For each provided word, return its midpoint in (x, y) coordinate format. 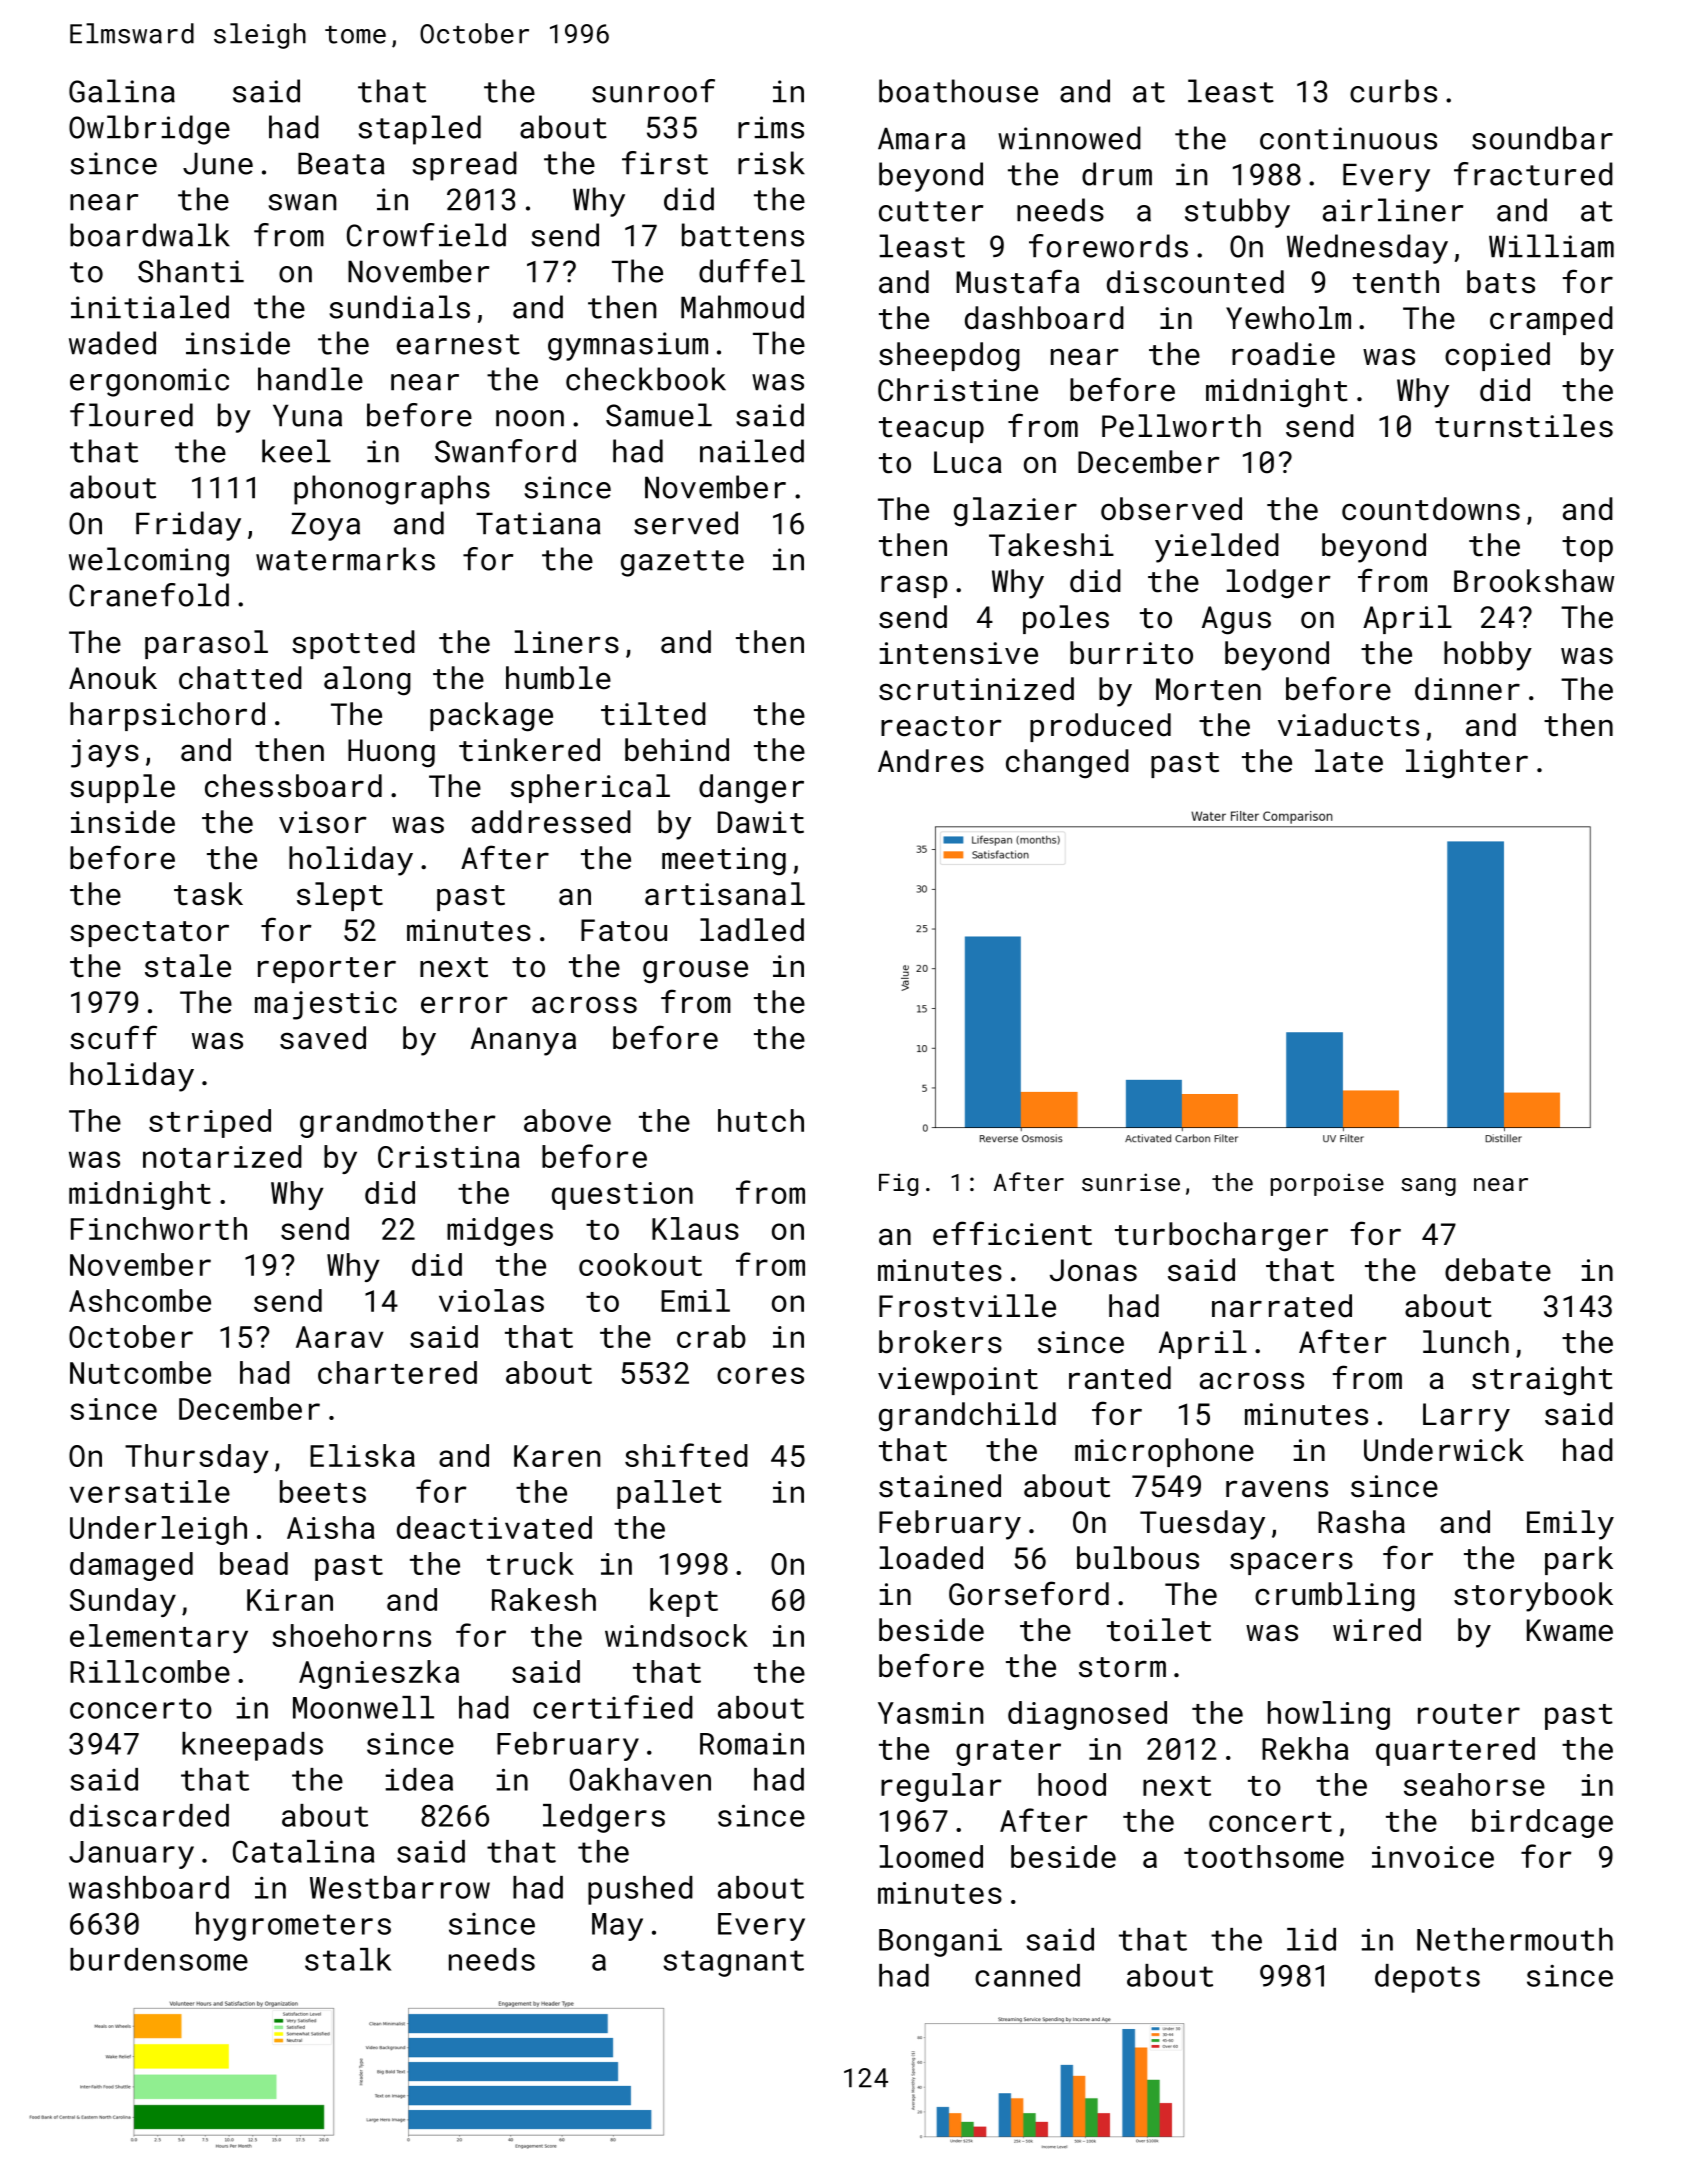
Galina (122, 91)
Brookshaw (1534, 581)
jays (105, 753)
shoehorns (351, 1635)
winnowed (1069, 138)
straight (1542, 1381)
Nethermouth (1515, 1939)
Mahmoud (742, 307)
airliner (1393, 210)
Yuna (307, 416)
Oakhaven (640, 1779)
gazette (682, 563)
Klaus (695, 1228)
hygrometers (293, 1926)
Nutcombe (140, 1372)
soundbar (1542, 138)
